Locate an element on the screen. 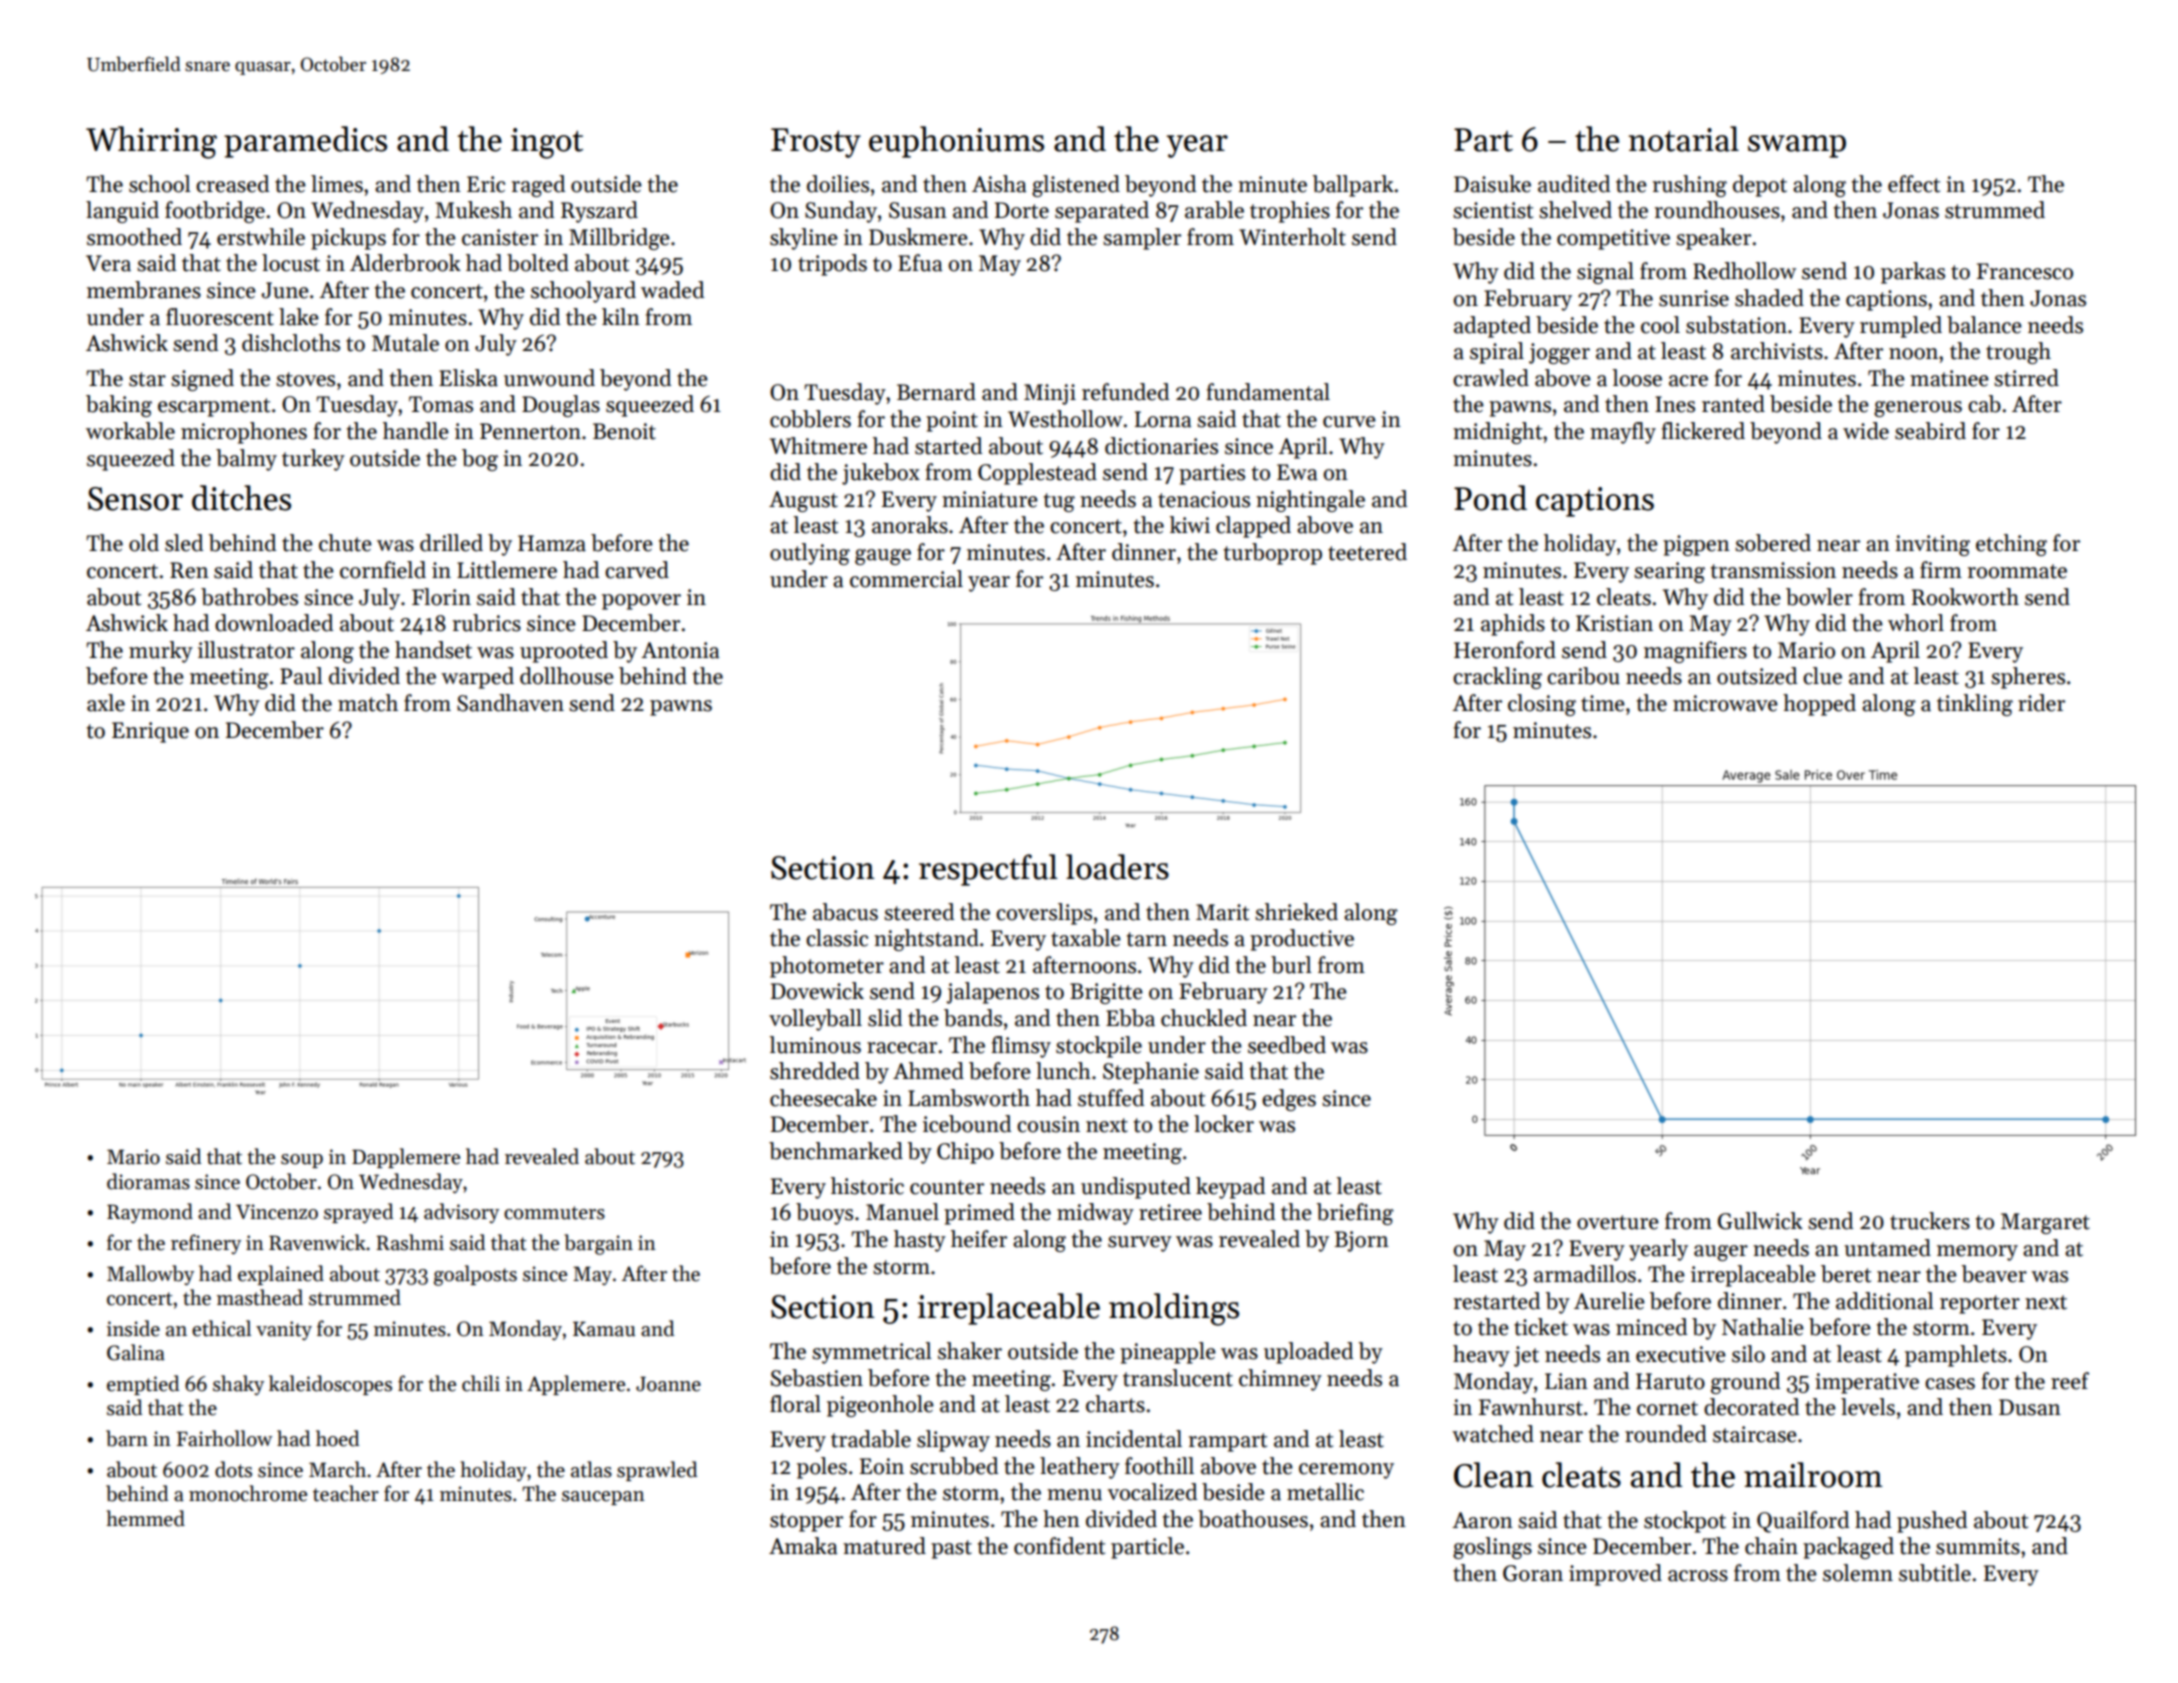 This screenshot has width=2178, height=1683. across is located at coordinates (1698, 1576).
